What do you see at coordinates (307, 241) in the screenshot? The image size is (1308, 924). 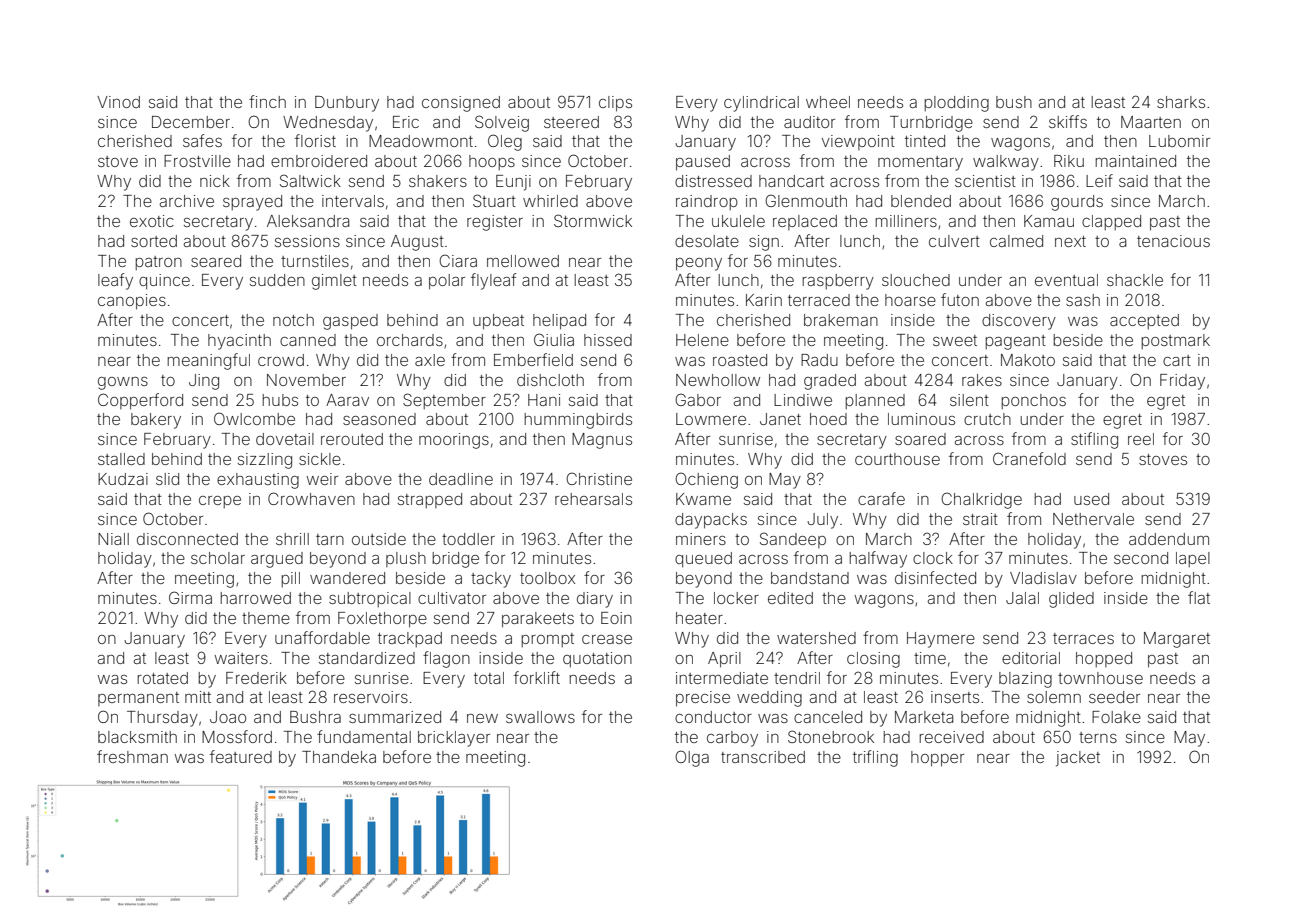 I see `sessions` at bounding box center [307, 241].
